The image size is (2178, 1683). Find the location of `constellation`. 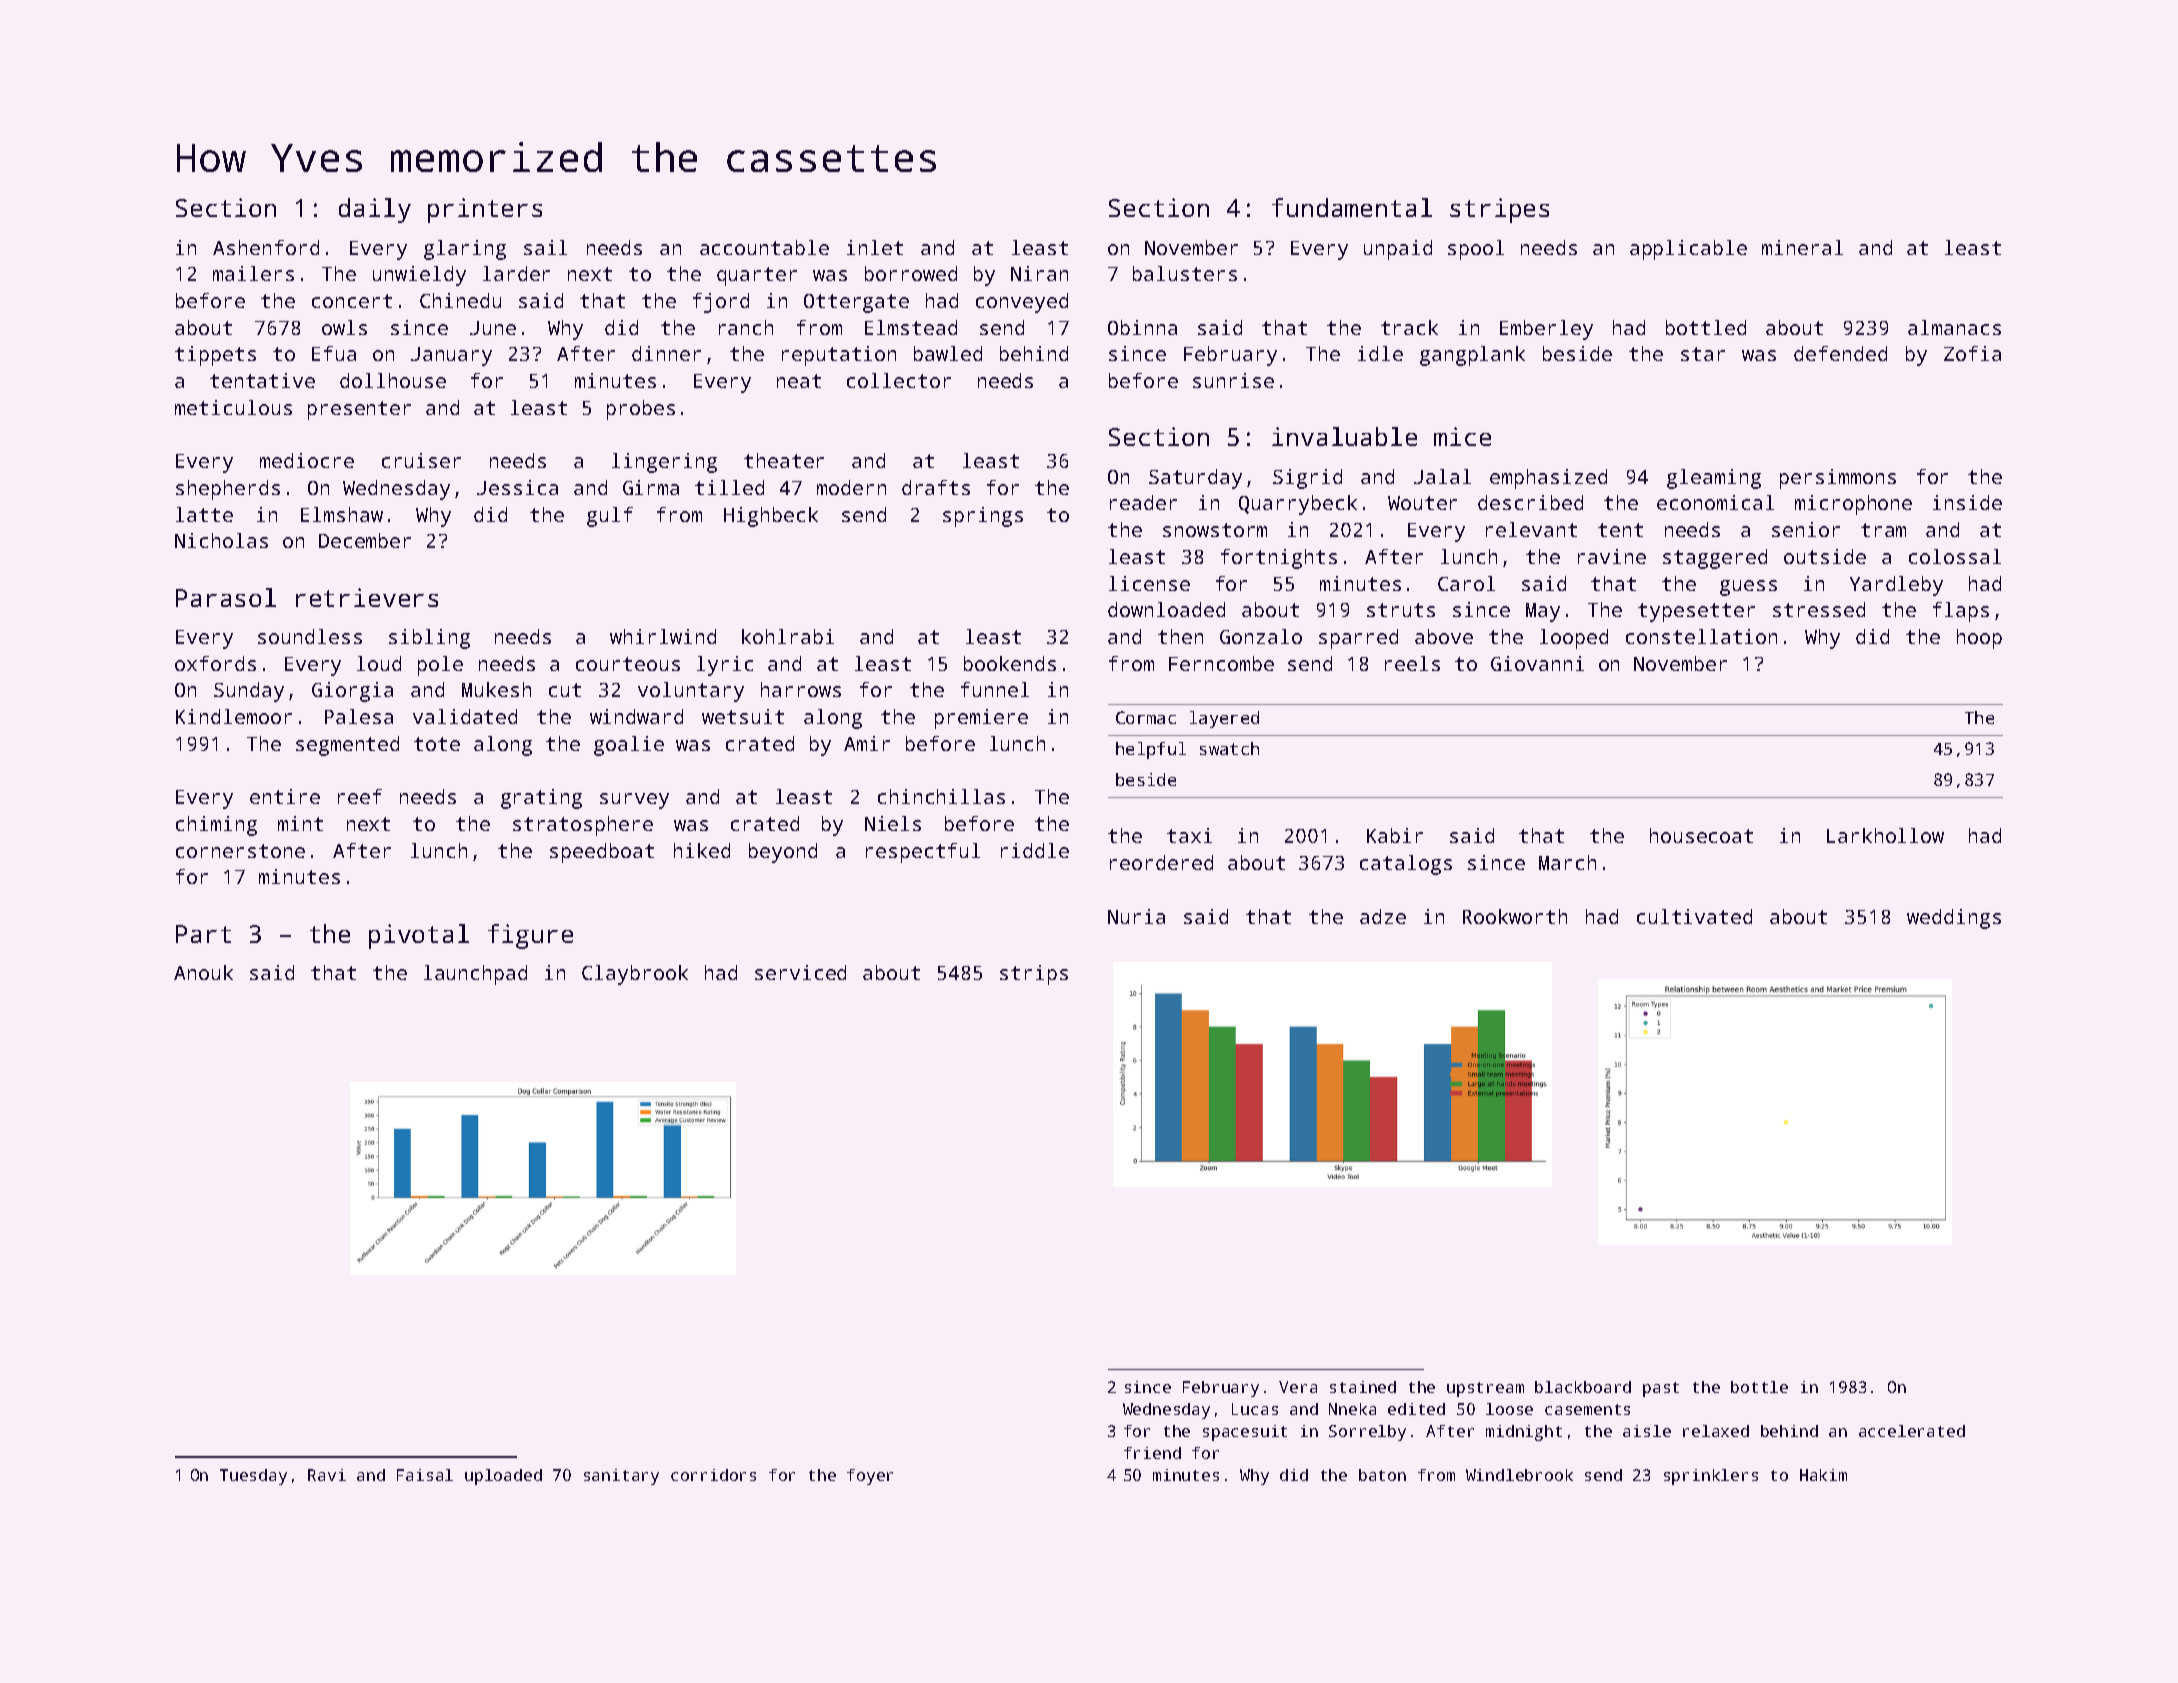

constellation is located at coordinates (1701, 636).
